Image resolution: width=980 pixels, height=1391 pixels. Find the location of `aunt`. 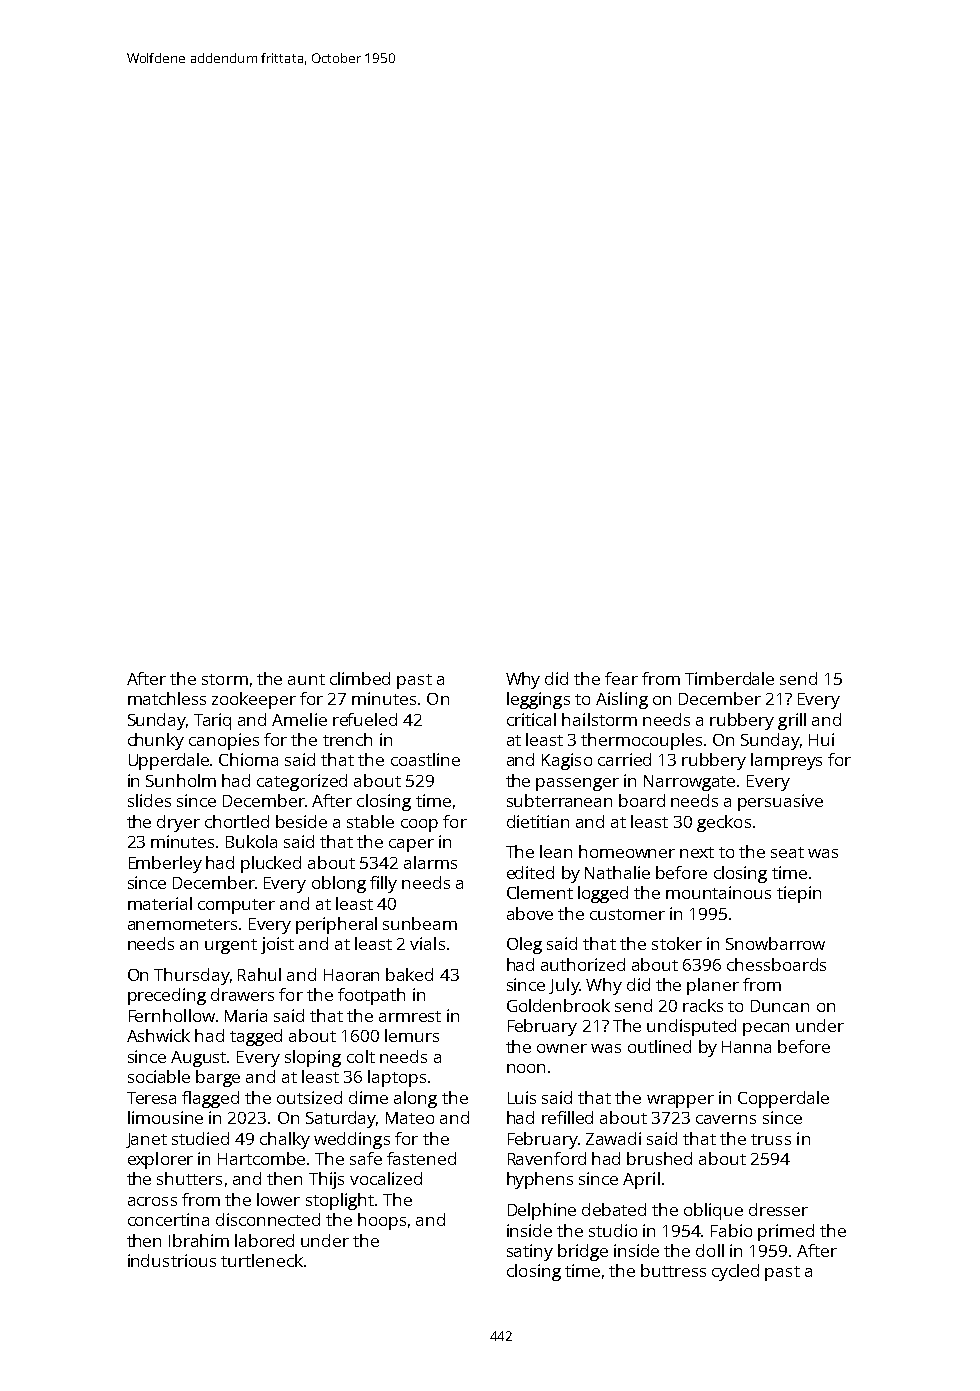

aunt is located at coordinates (306, 679).
